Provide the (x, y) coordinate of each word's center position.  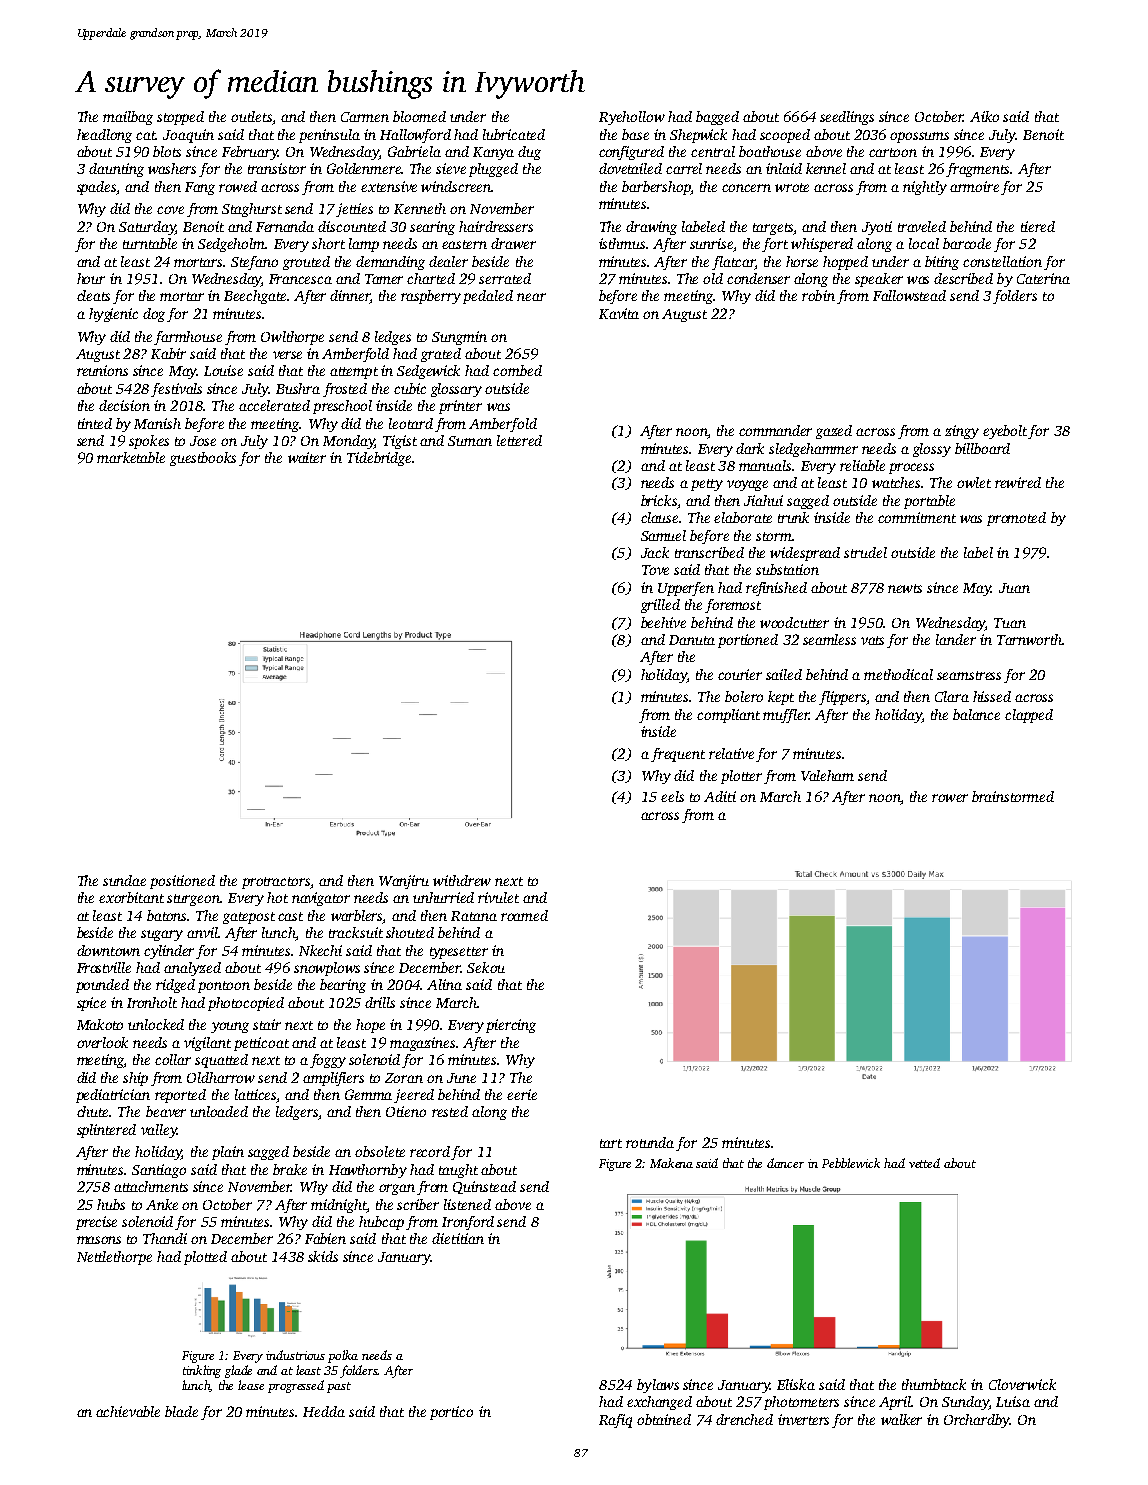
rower (950, 798)
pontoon (224, 987)
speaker (879, 280)
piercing (511, 1026)
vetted (924, 1163)
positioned (182, 882)
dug (529, 153)
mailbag (128, 118)
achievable (128, 1411)
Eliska (796, 1384)
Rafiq (615, 1421)
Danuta (692, 640)
